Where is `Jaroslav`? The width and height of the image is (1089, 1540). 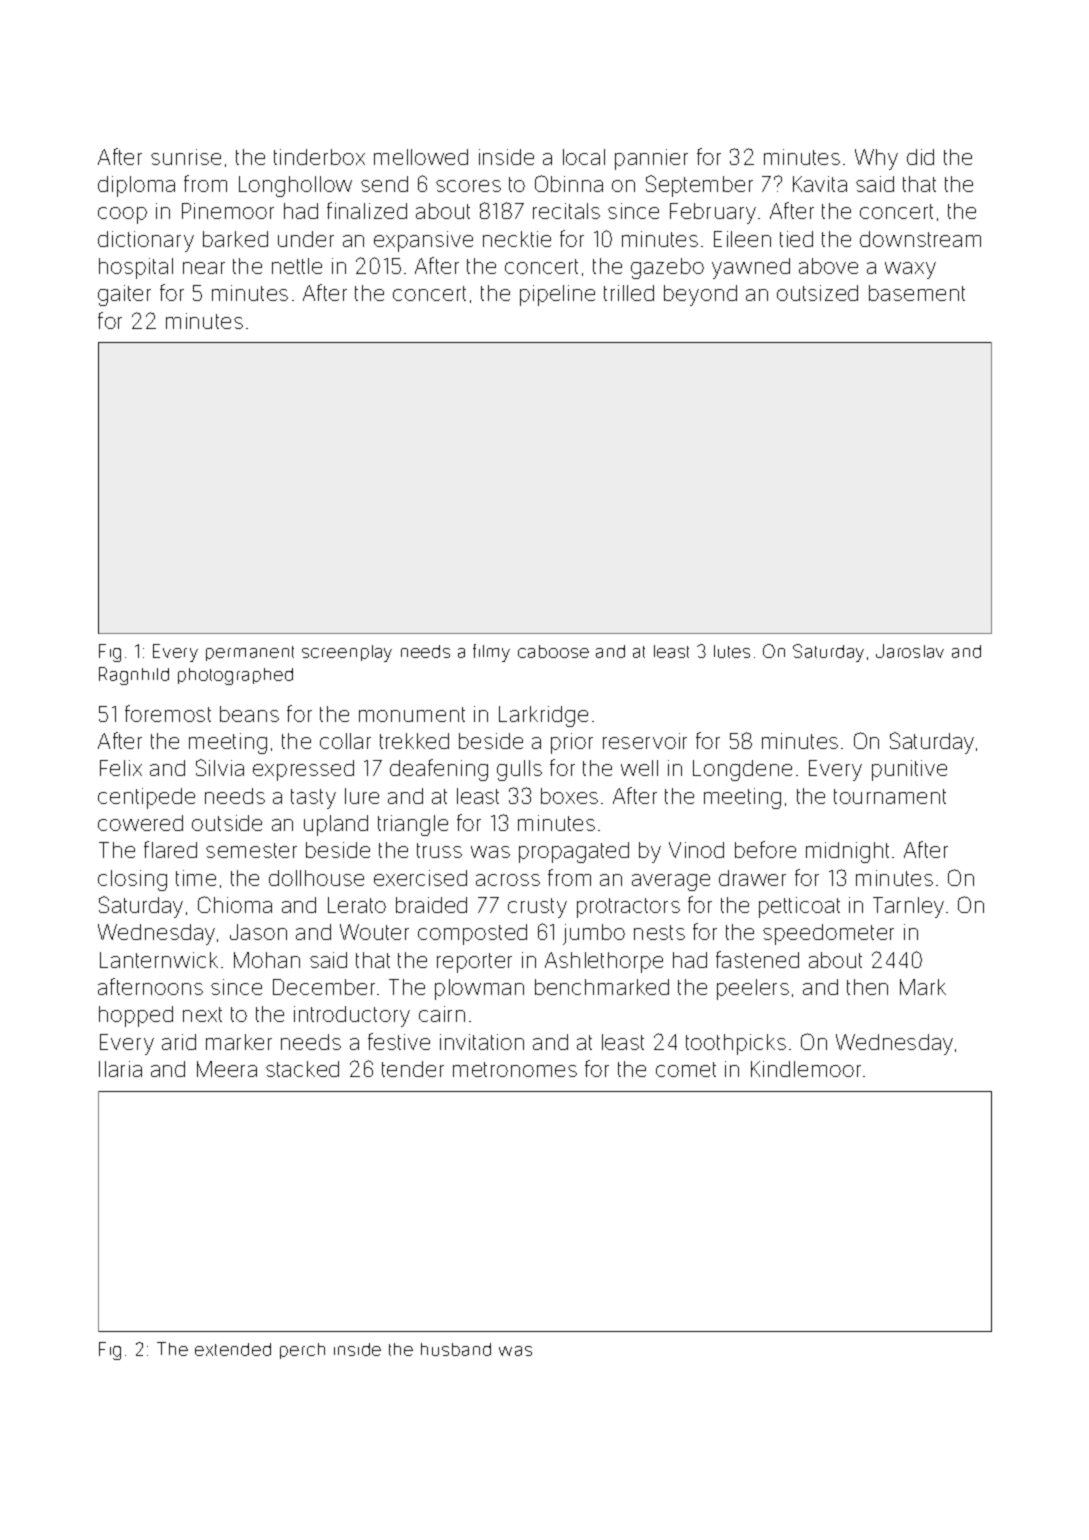
Jaroslav is located at coordinates (910, 651).
